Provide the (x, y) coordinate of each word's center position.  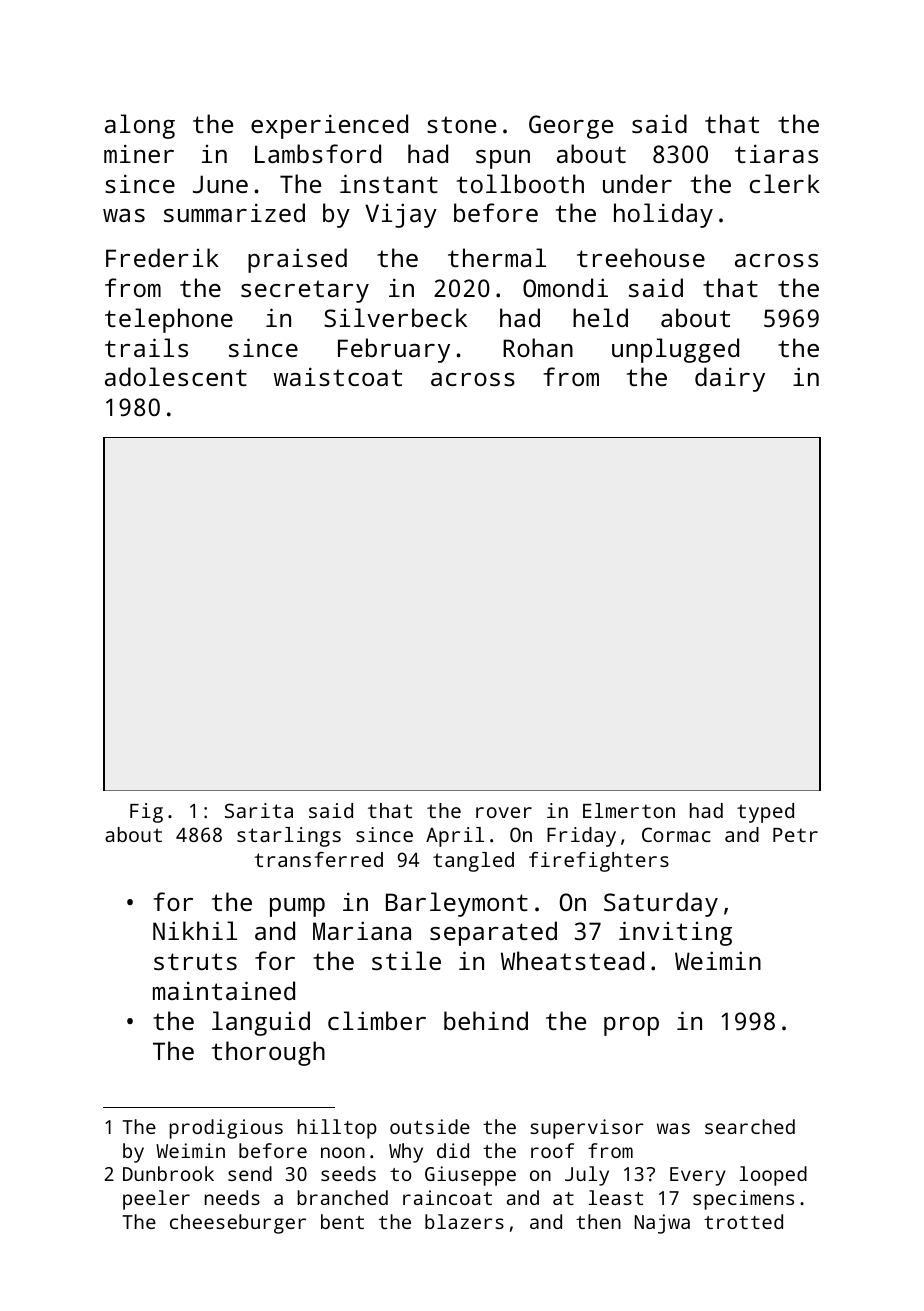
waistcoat (338, 376)
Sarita (259, 810)
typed (765, 813)
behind (486, 1020)
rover (504, 812)
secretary (305, 291)
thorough (268, 1053)
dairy (730, 379)
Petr (795, 835)
